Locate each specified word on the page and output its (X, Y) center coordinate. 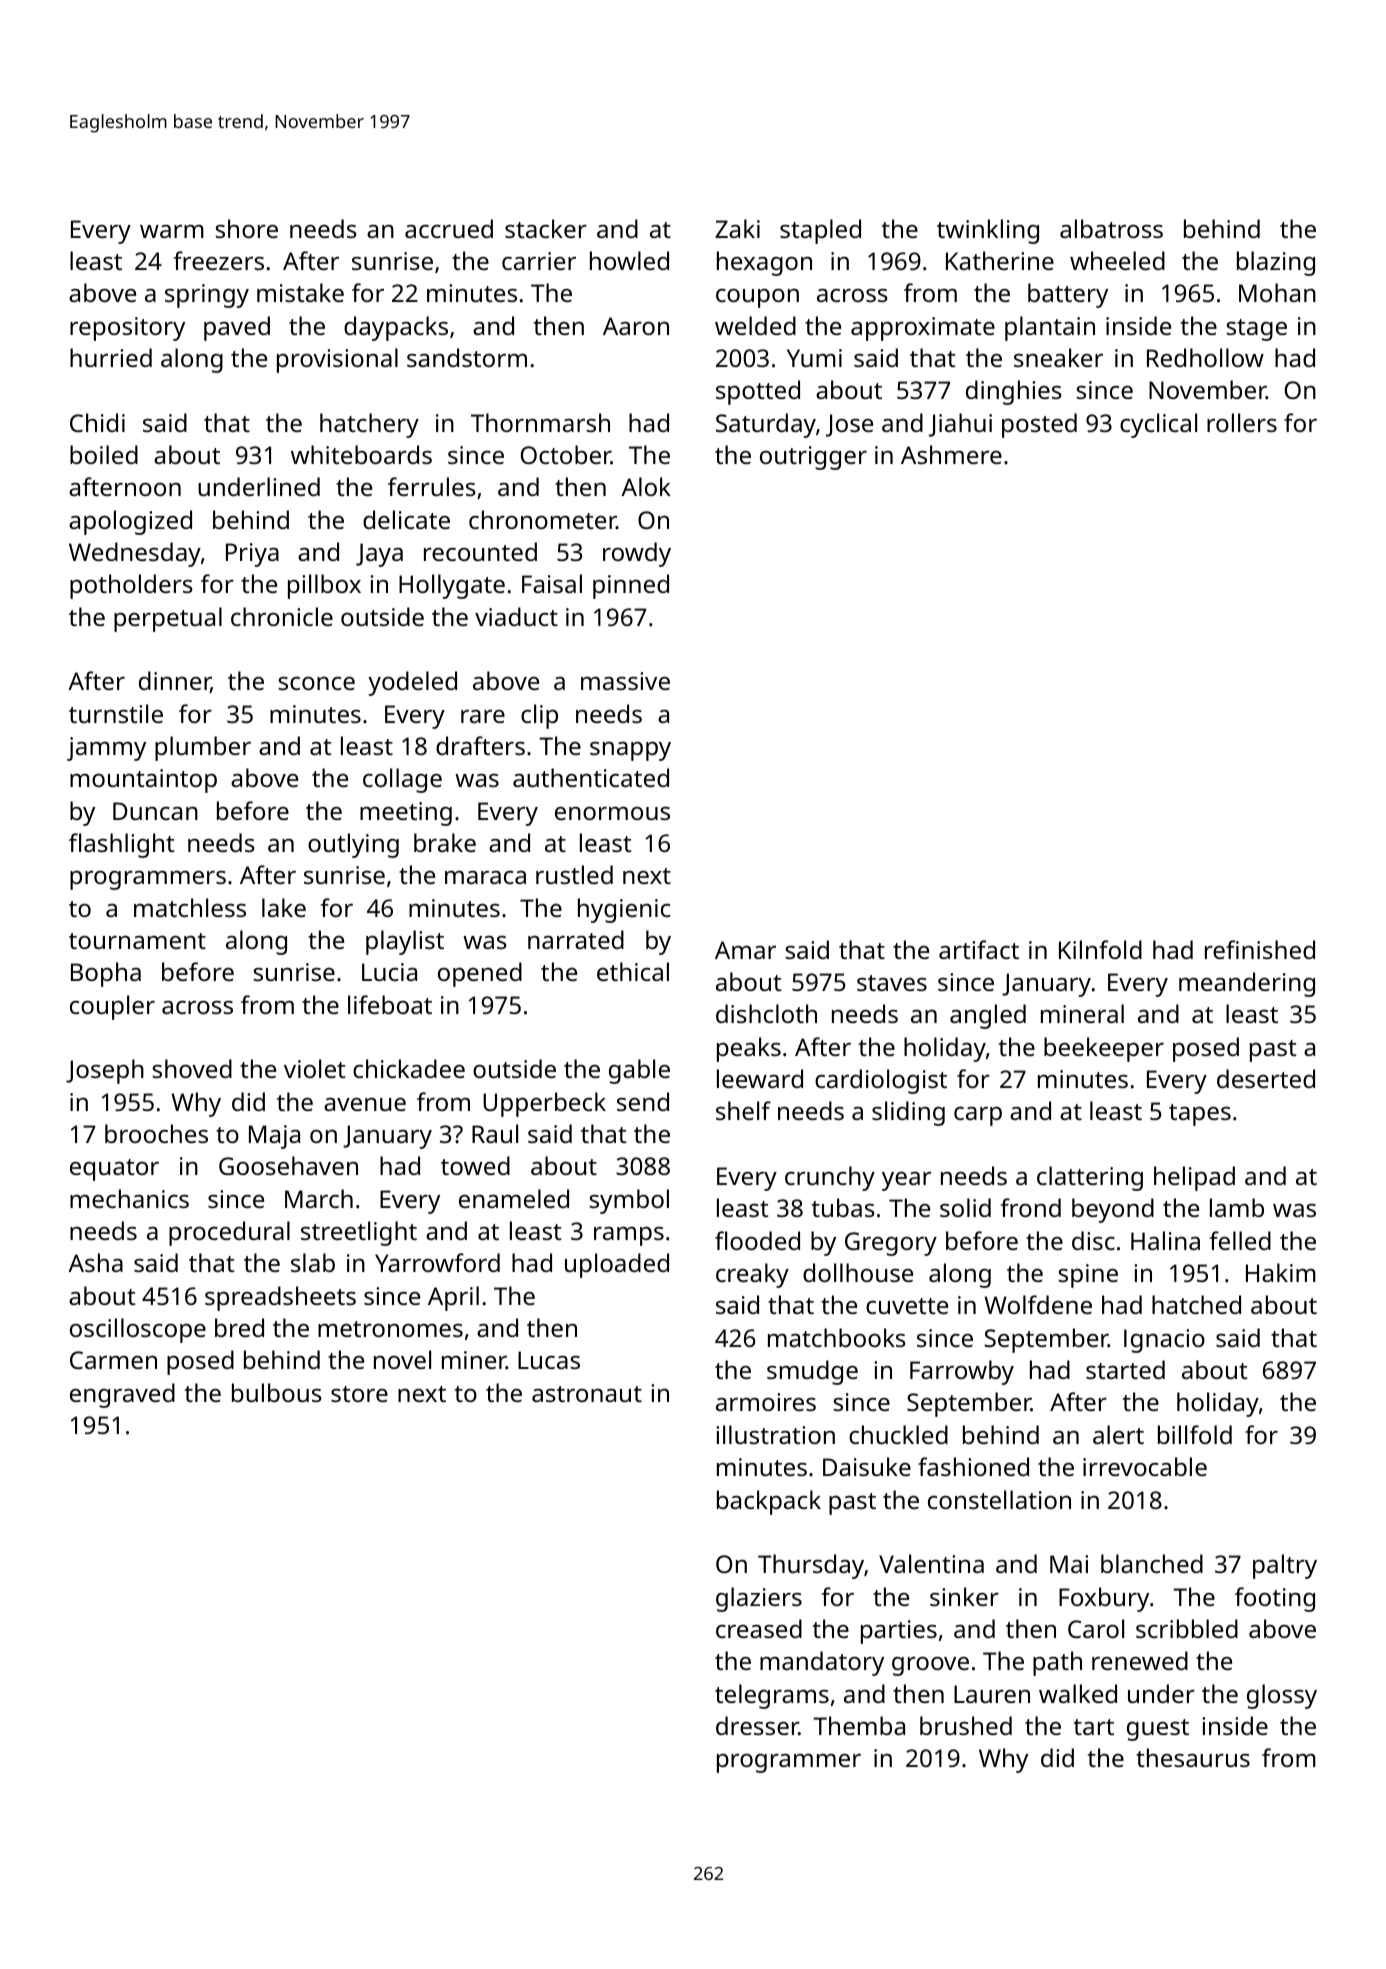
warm (172, 231)
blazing (1276, 263)
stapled (820, 231)
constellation (999, 1499)
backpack (769, 1502)
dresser (757, 1725)
